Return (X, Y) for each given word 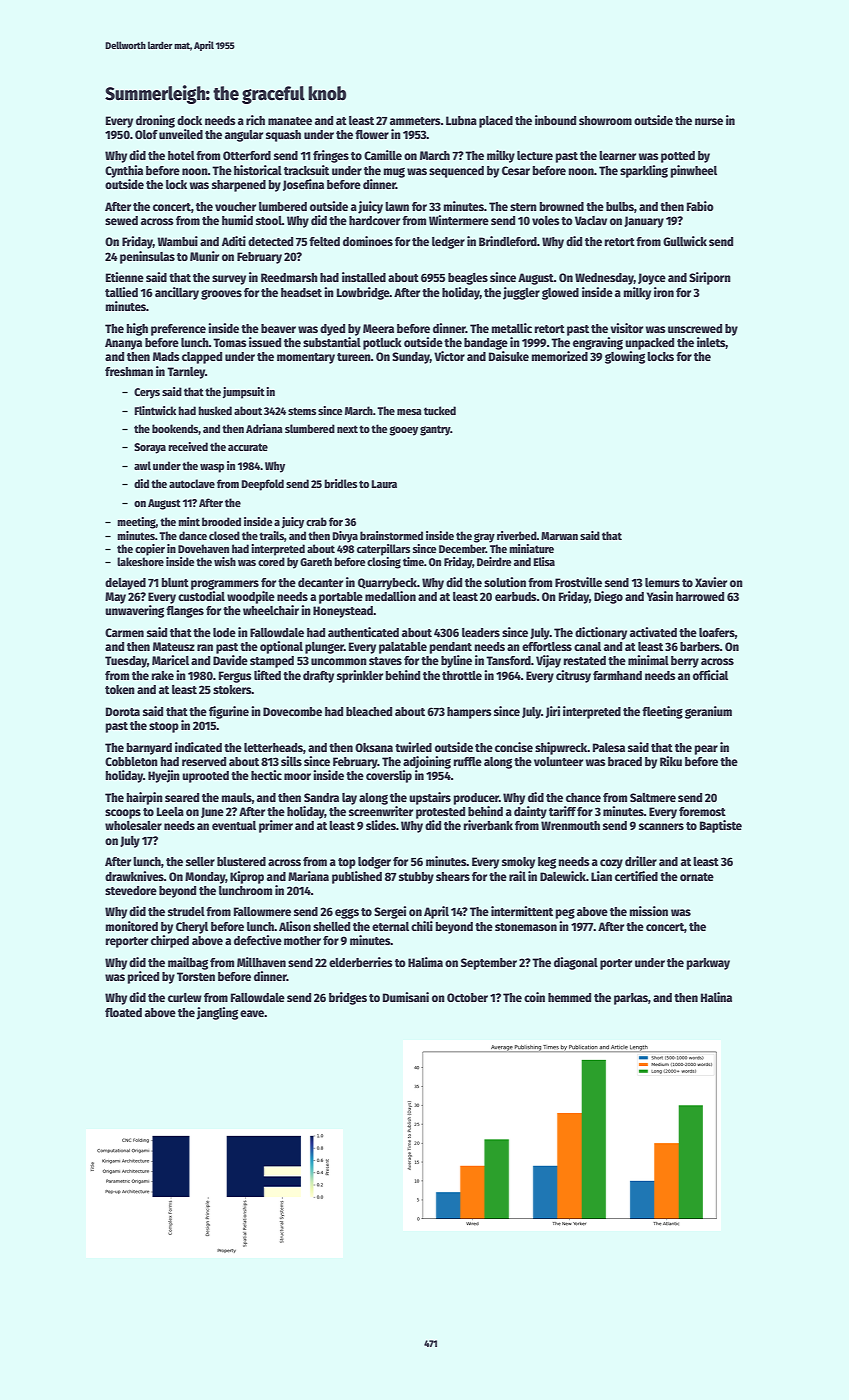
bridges (348, 998)
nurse (709, 121)
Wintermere (459, 220)
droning (155, 121)
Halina (716, 997)
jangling (217, 1013)
